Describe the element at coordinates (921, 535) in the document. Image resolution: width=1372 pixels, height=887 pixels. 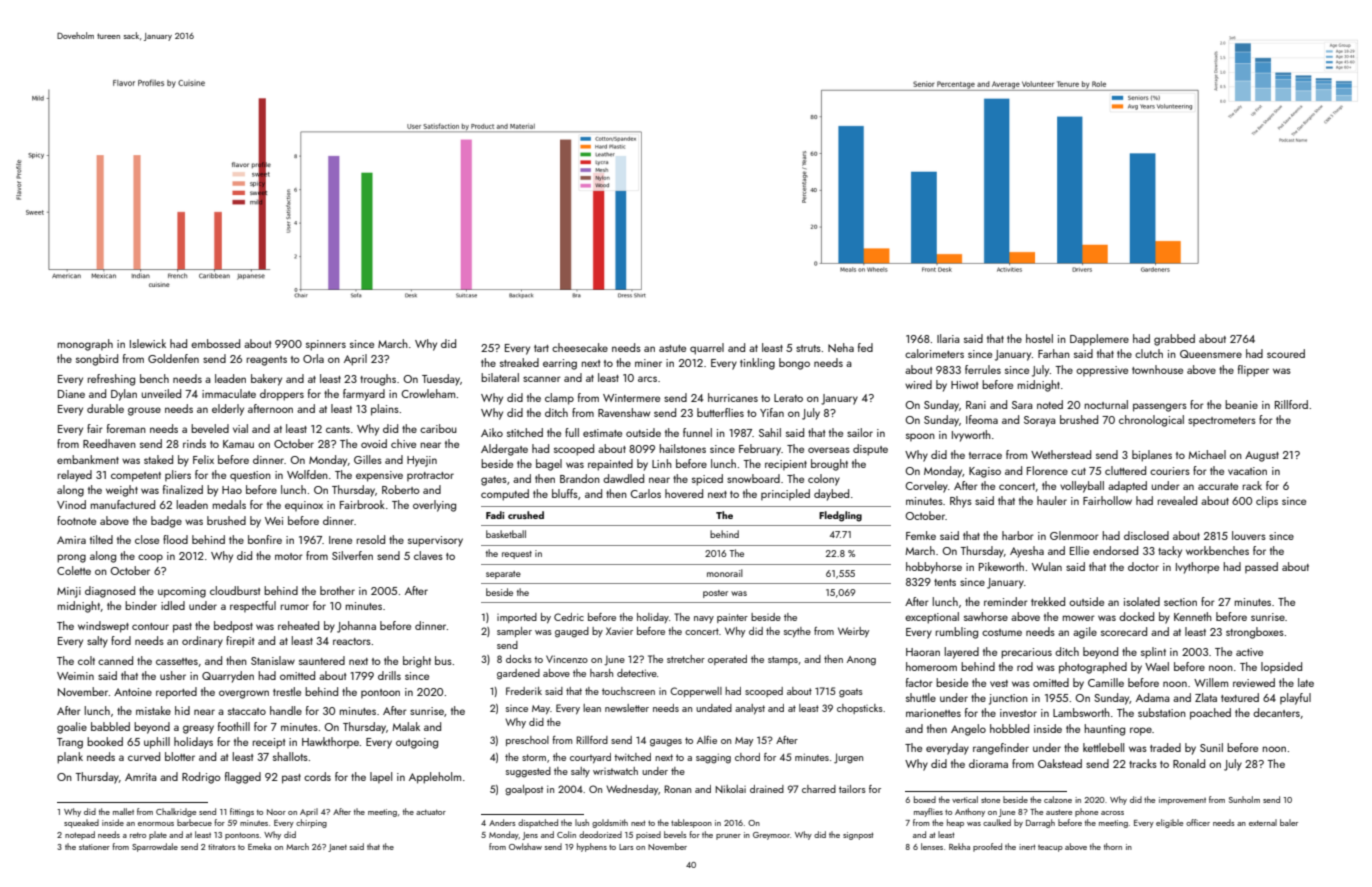
I see `Femke` at that location.
